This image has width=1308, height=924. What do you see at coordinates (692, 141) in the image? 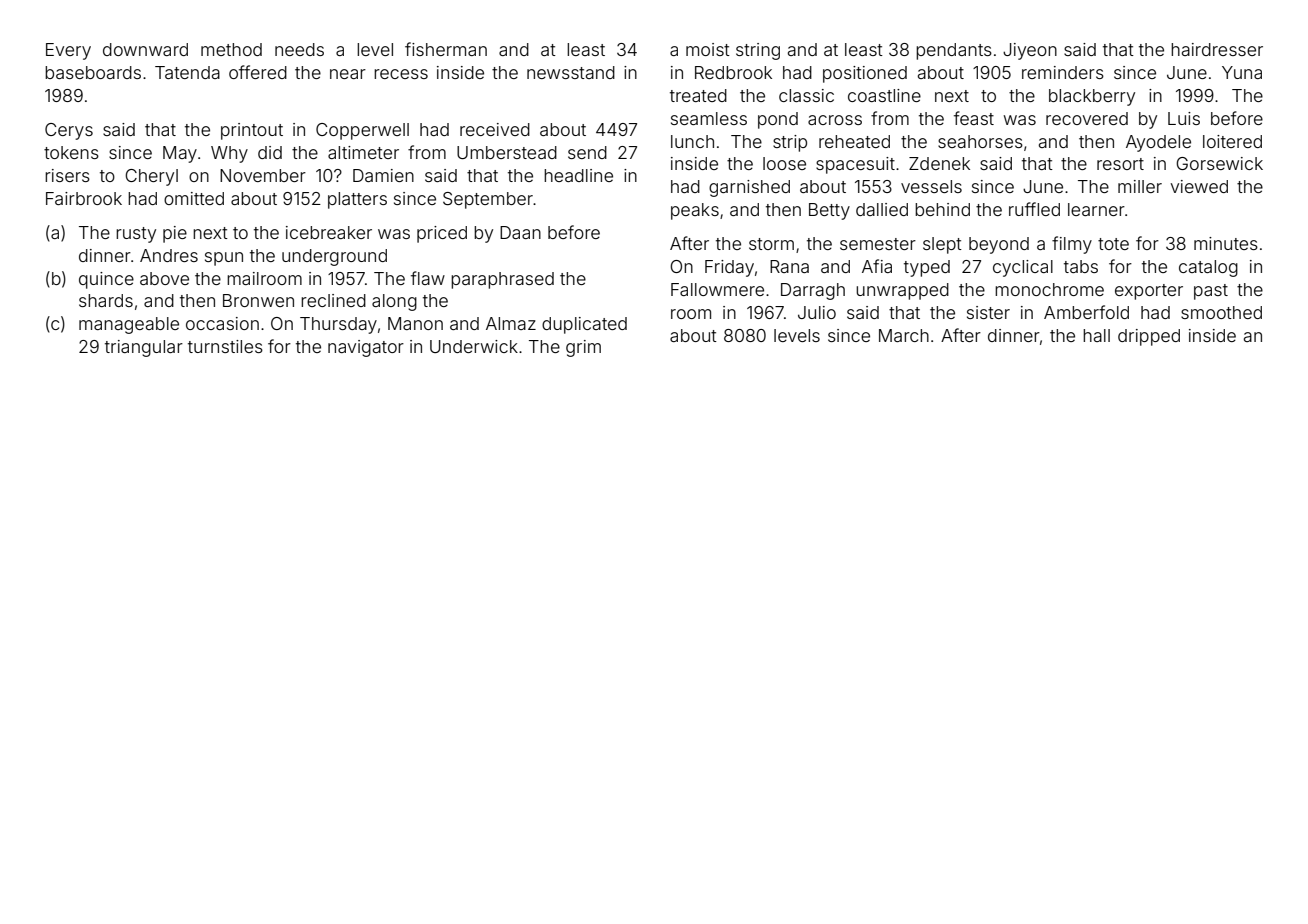
I see `lunch` at bounding box center [692, 141].
